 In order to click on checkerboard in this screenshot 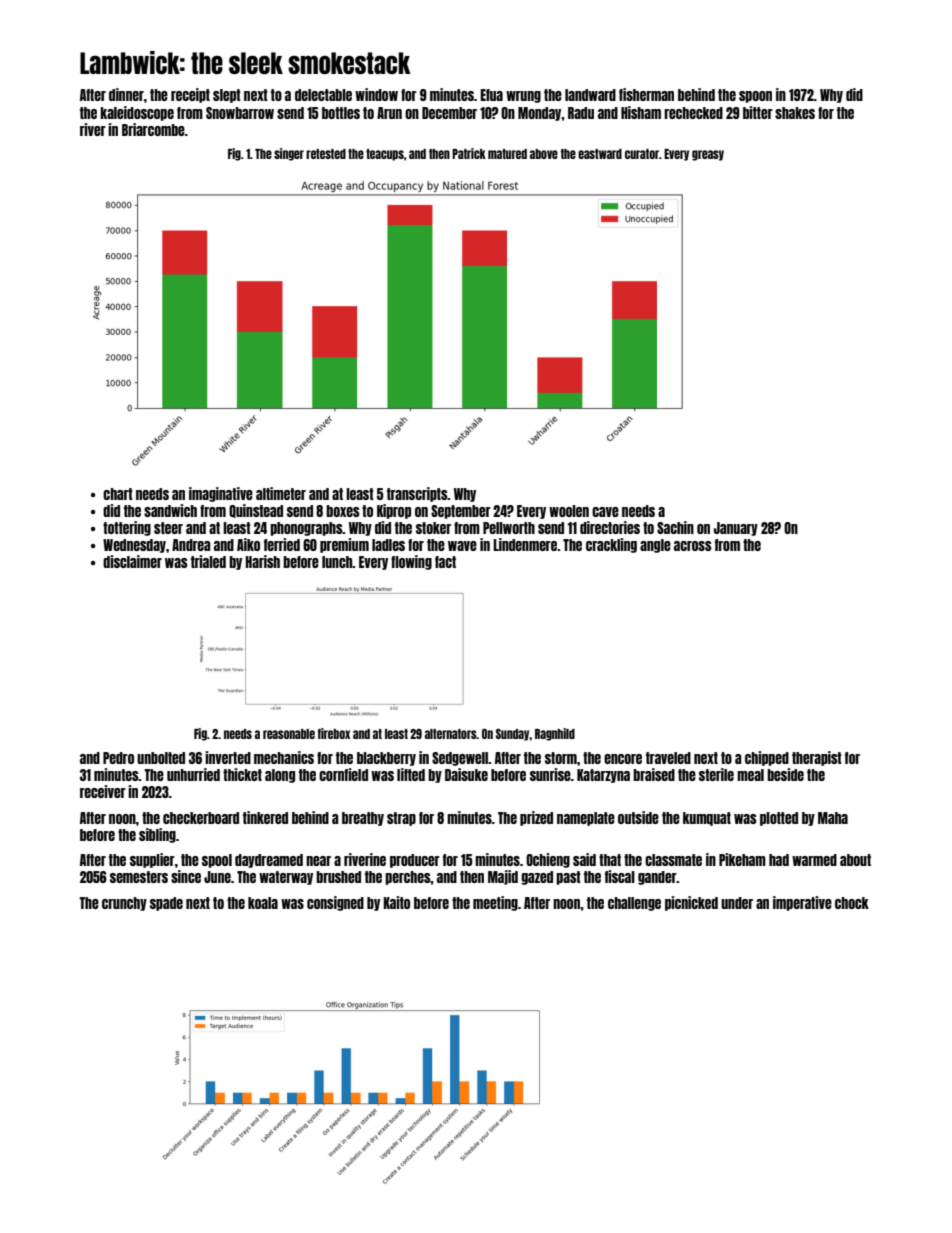, I will do `click(201, 818)`.
